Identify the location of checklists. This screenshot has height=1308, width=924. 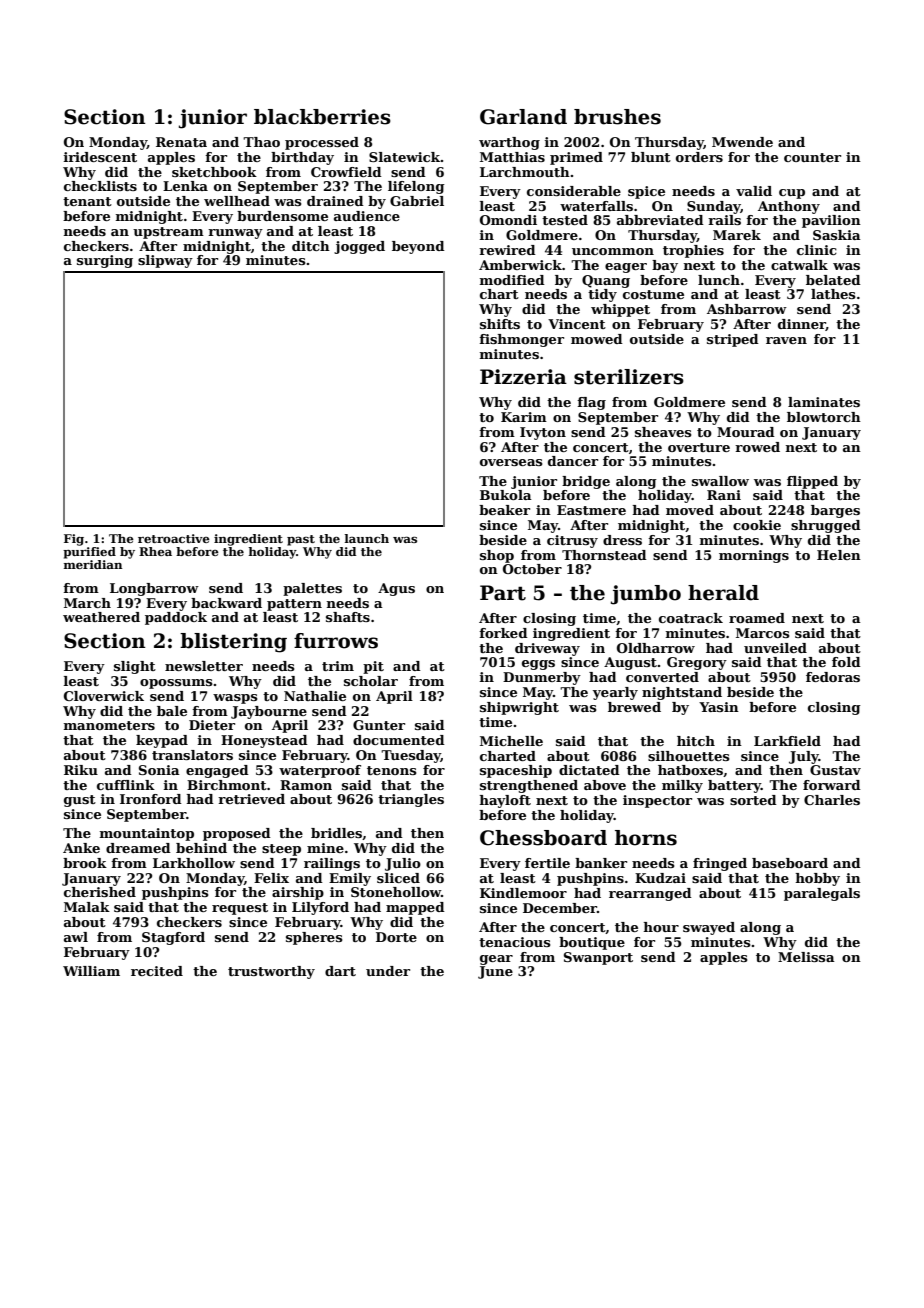
(100, 186).
